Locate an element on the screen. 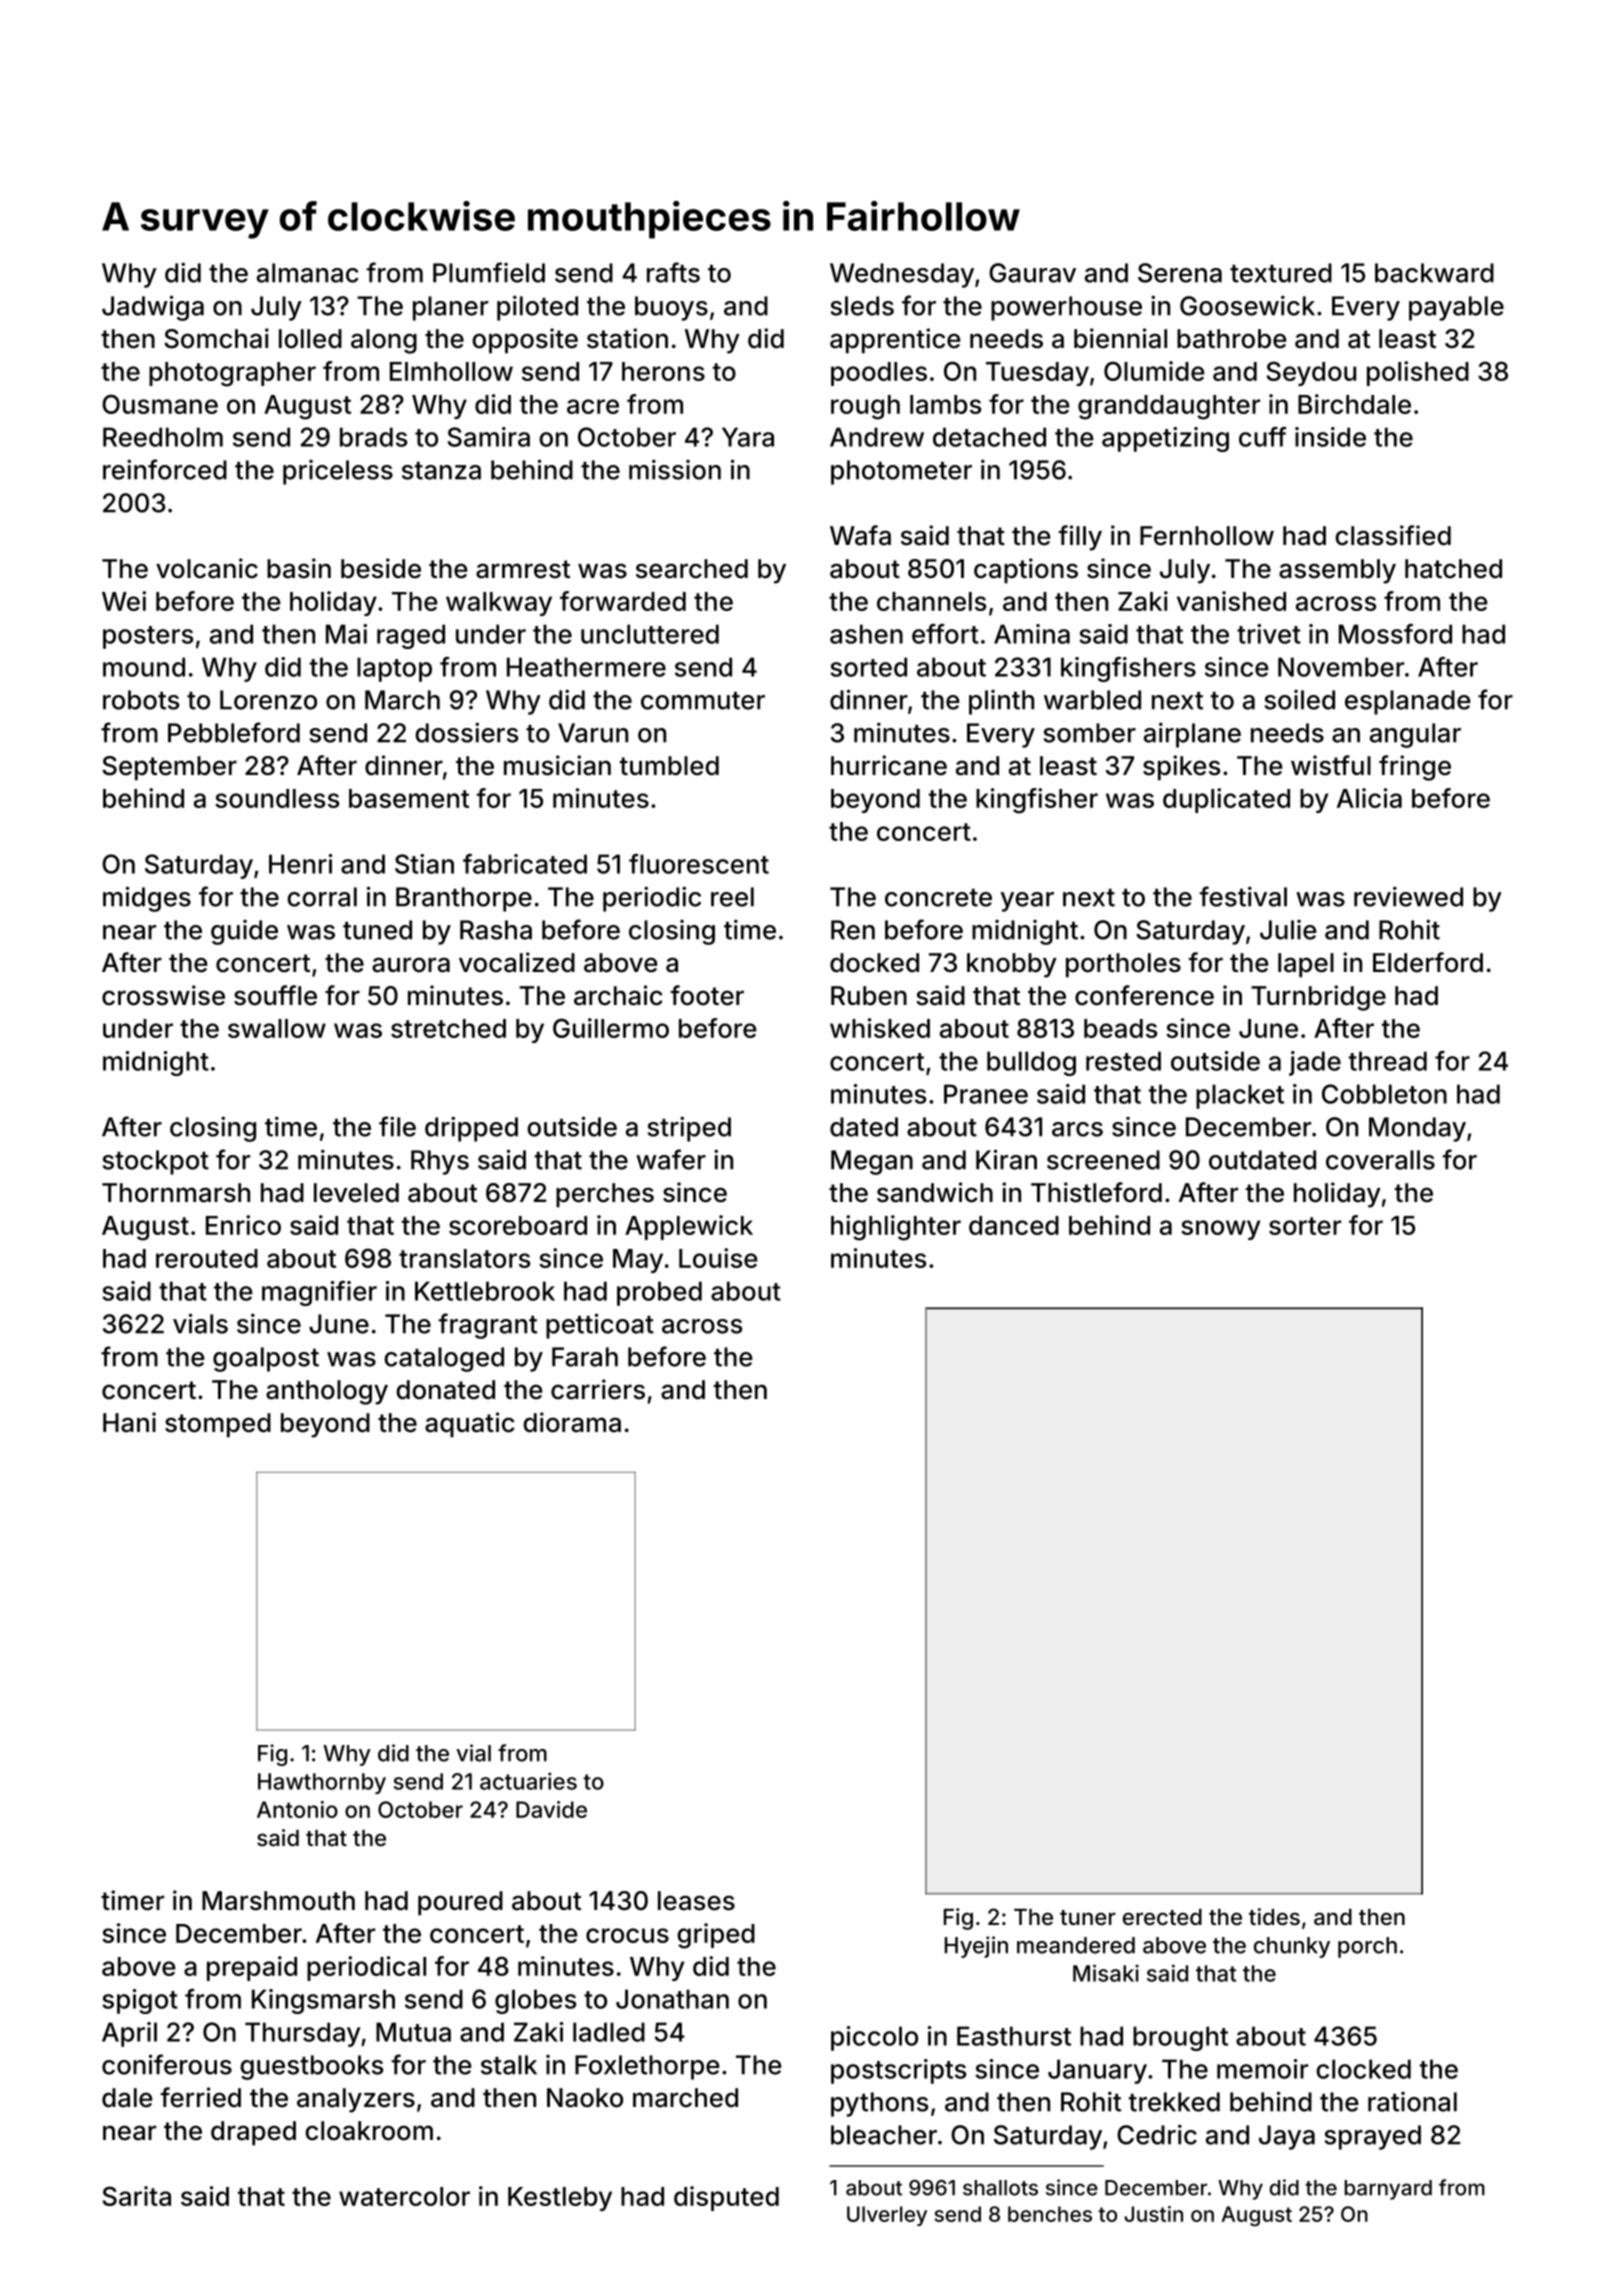 The width and height of the screenshot is (1620, 2292). Justin is located at coordinates (1153, 2214).
